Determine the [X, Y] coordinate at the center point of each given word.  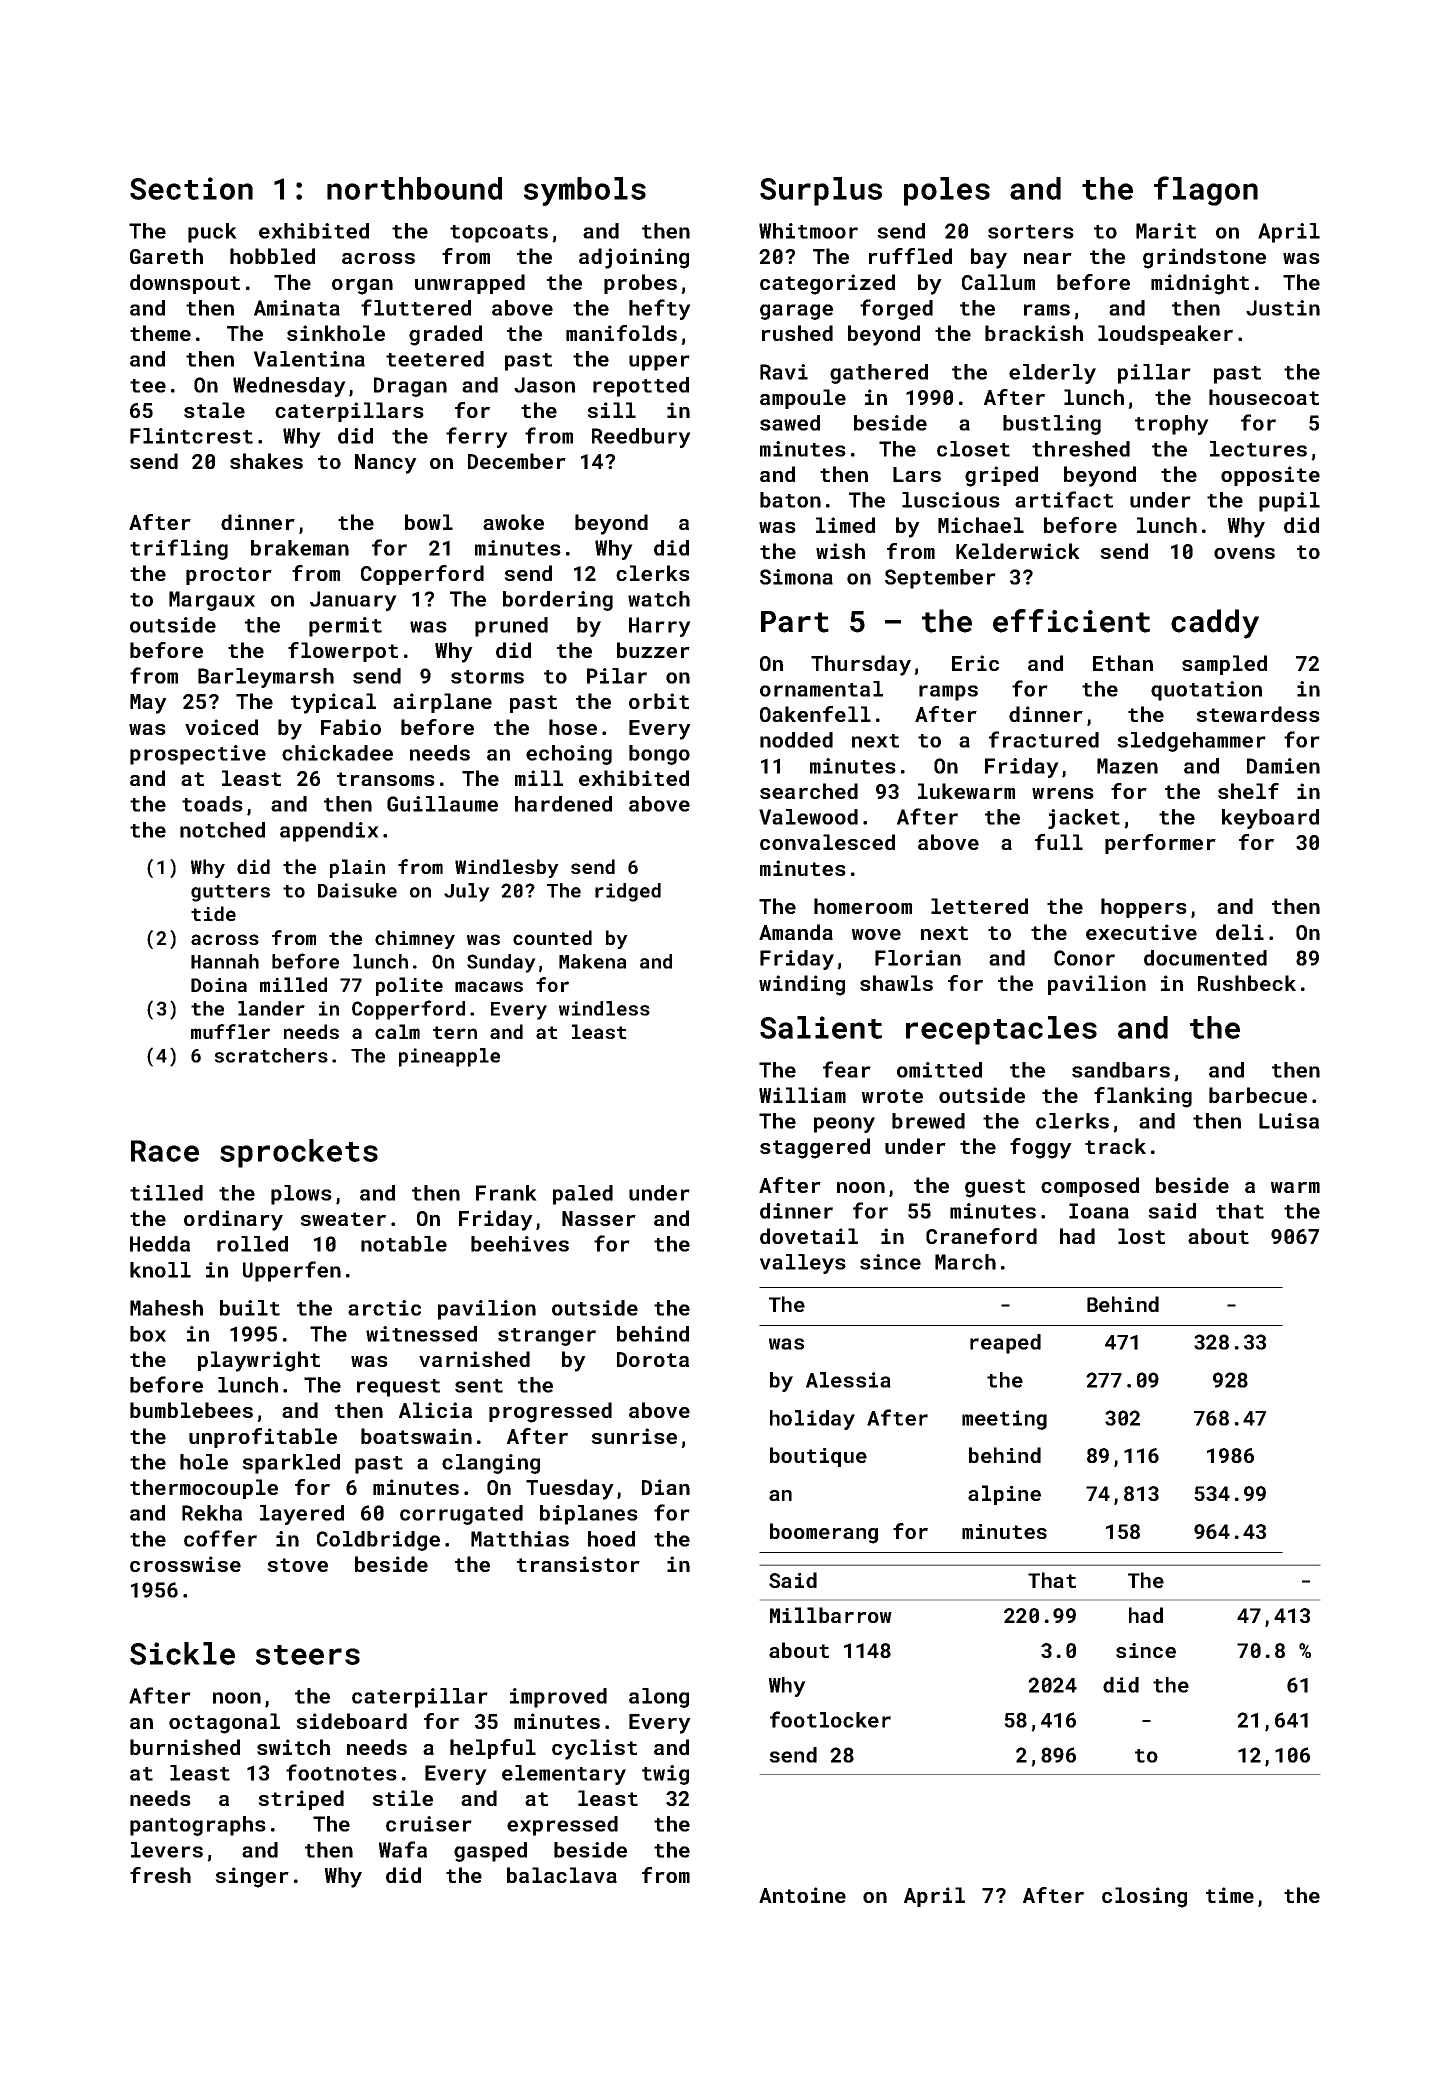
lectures [1258, 449]
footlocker [830, 1719]
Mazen [1127, 766]
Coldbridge [378, 1541]
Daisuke [357, 890]
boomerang [824, 1533]
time [1230, 1895]
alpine [1004, 1495]
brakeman [300, 548]
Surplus [821, 191]
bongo [659, 755]
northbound [414, 188]
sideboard [351, 1721]
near [1048, 258]
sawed [790, 423]
